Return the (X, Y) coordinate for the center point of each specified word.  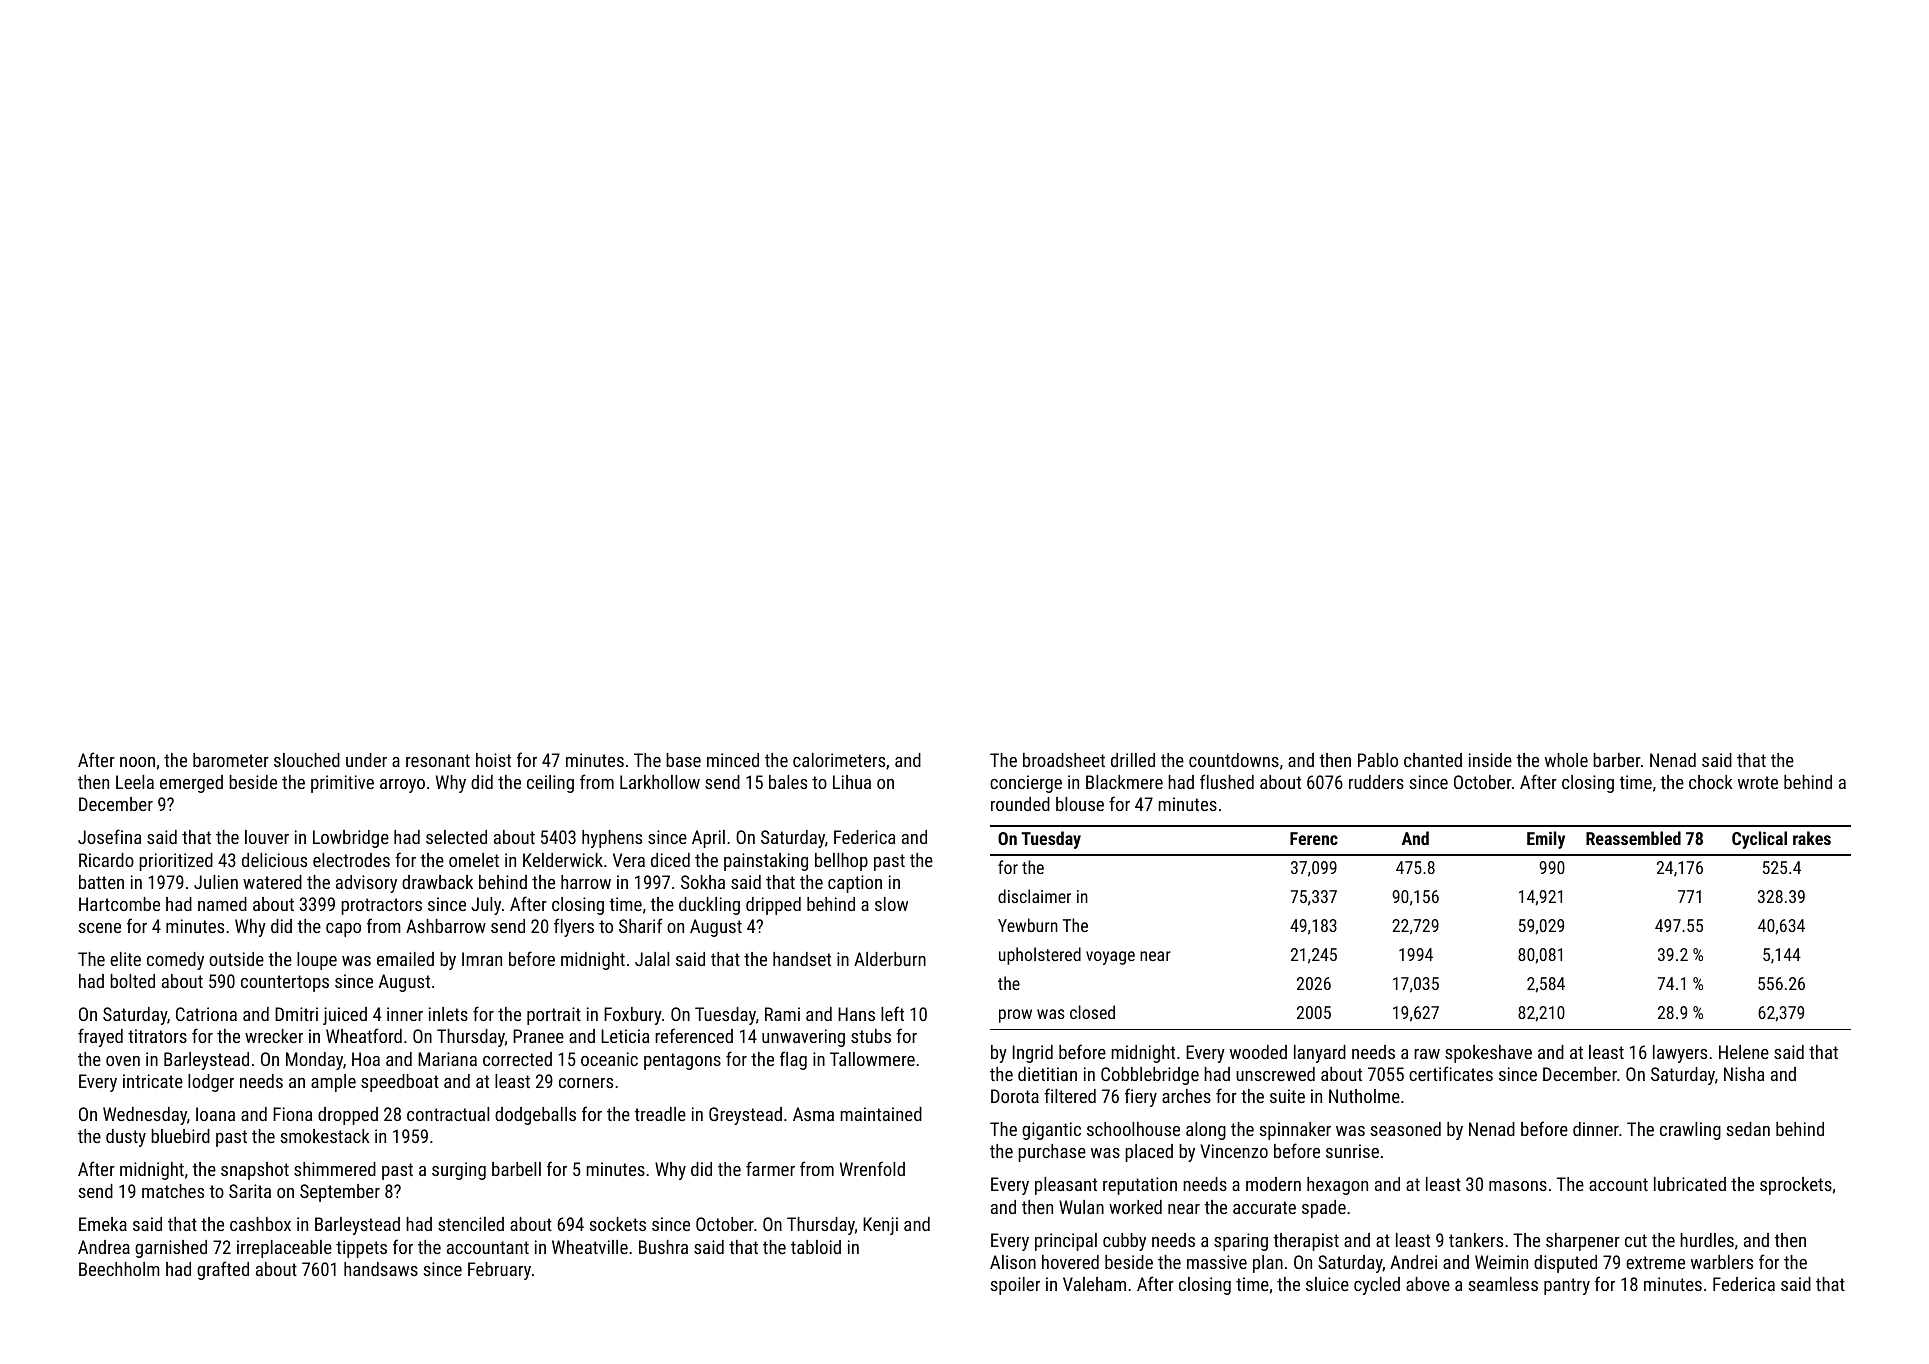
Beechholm (119, 1269)
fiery (1141, 1097)
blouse (1080, 804)
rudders (1376, 782)
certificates (1451, 1073)
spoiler (1015, 1286)
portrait (554, 1016)
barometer (231, 760)
